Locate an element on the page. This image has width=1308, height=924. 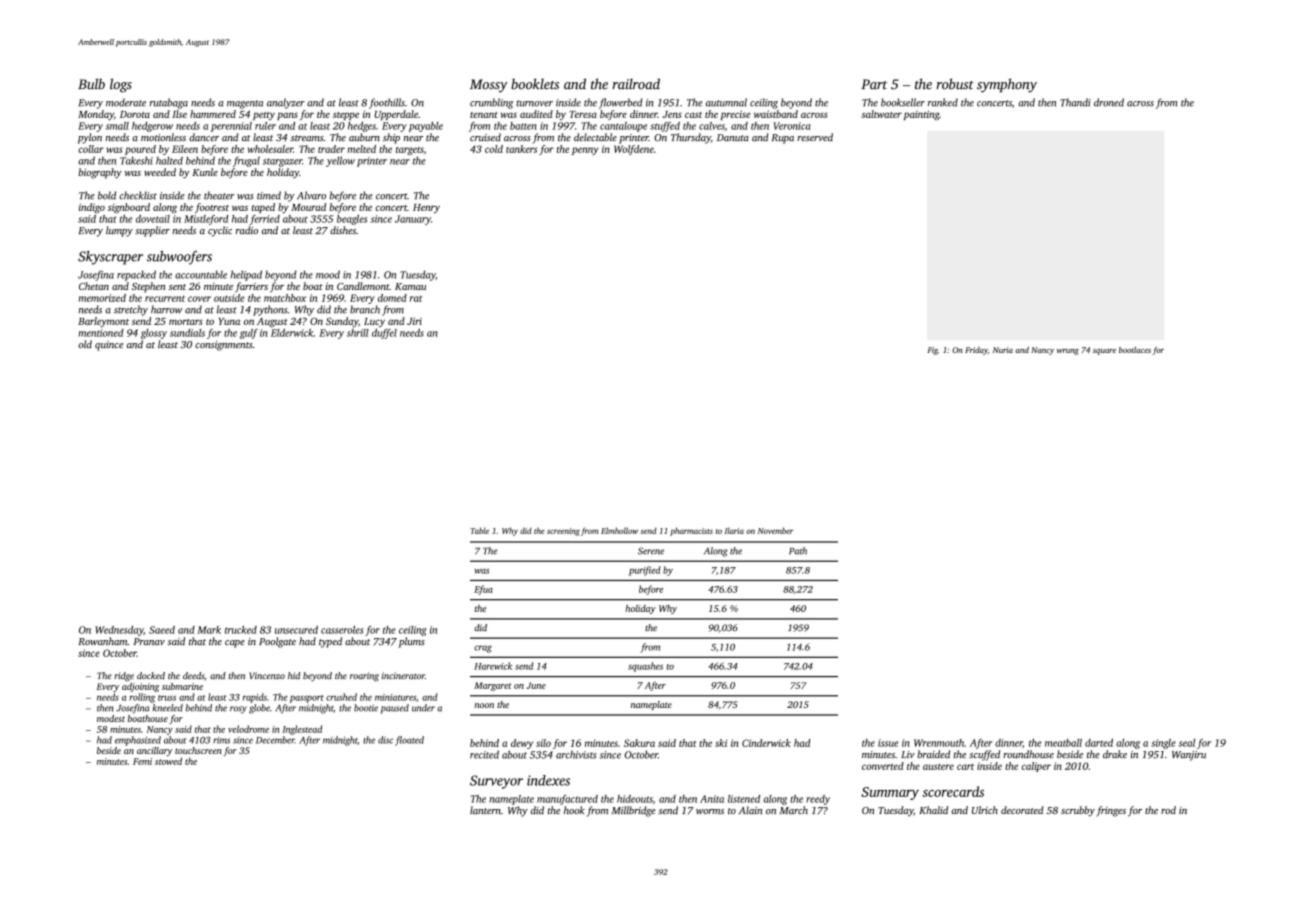
logs is located at coordinates (121, 85).
